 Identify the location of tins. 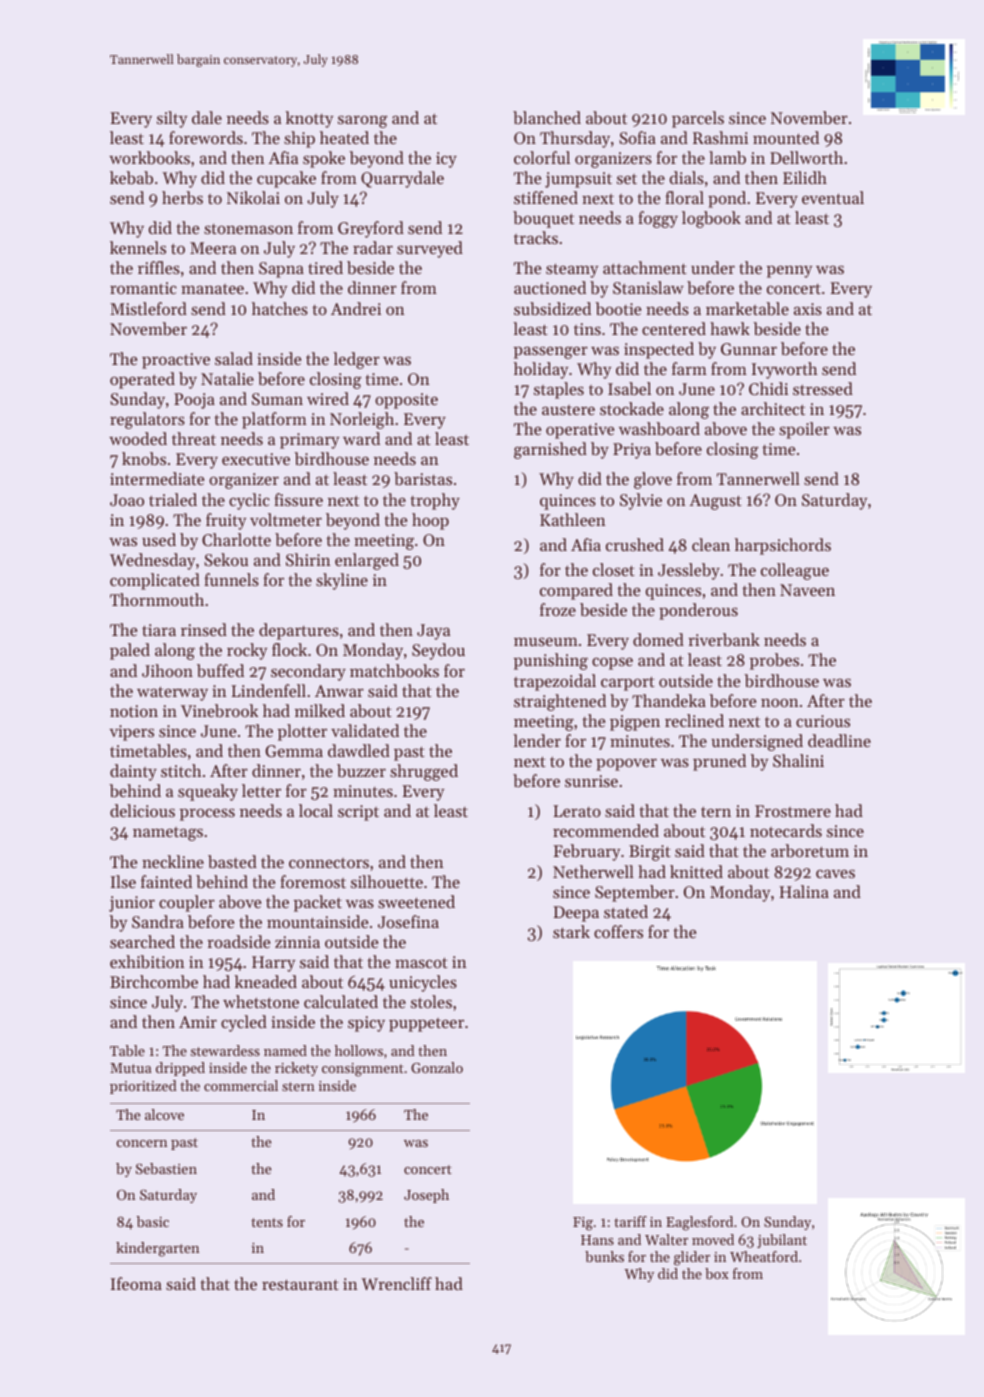
(587, 329).
